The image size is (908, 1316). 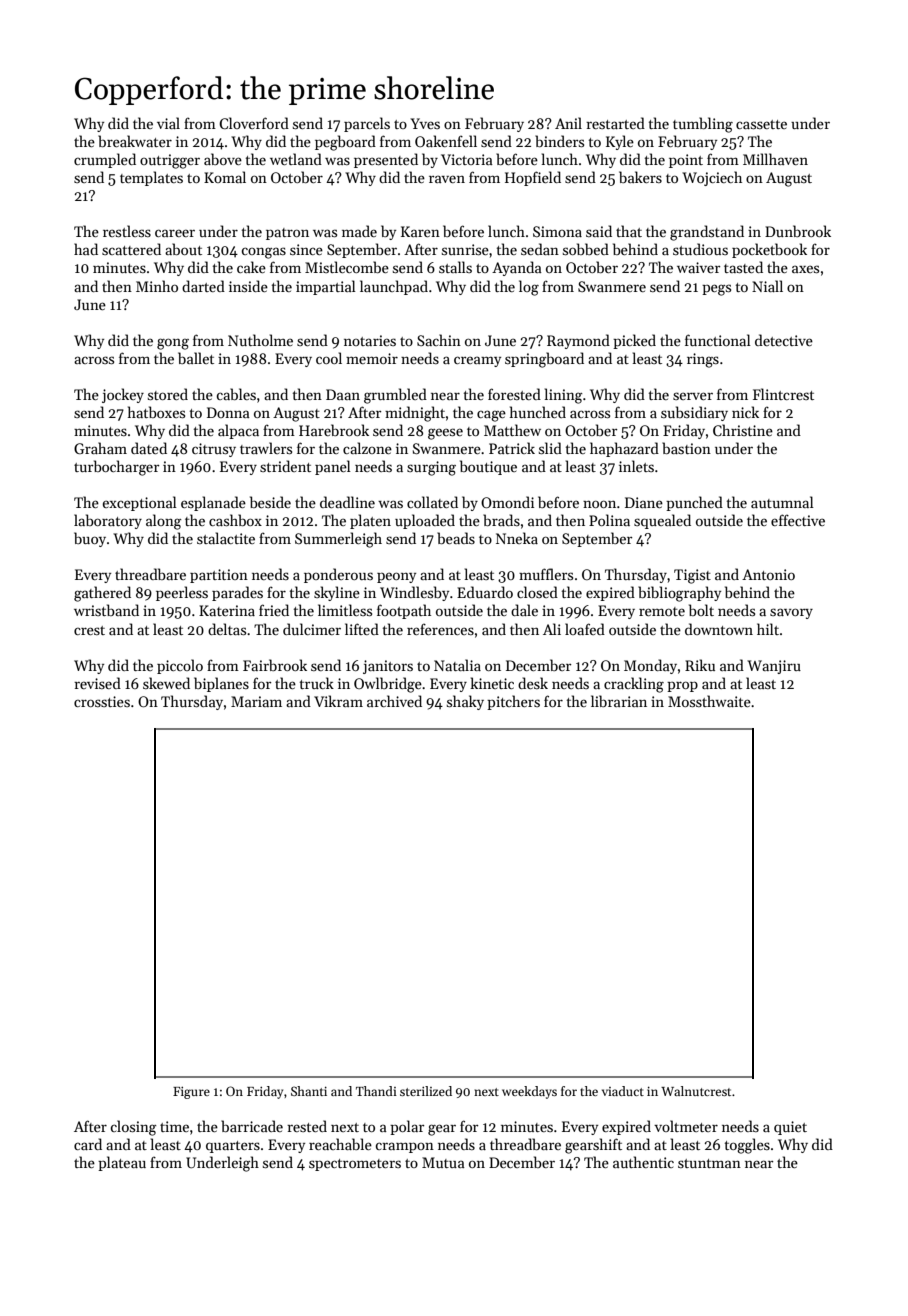 What do you see at coordinates (248, 286) in the screenshot?
I see `inside` at bounding box center [248, 286].
